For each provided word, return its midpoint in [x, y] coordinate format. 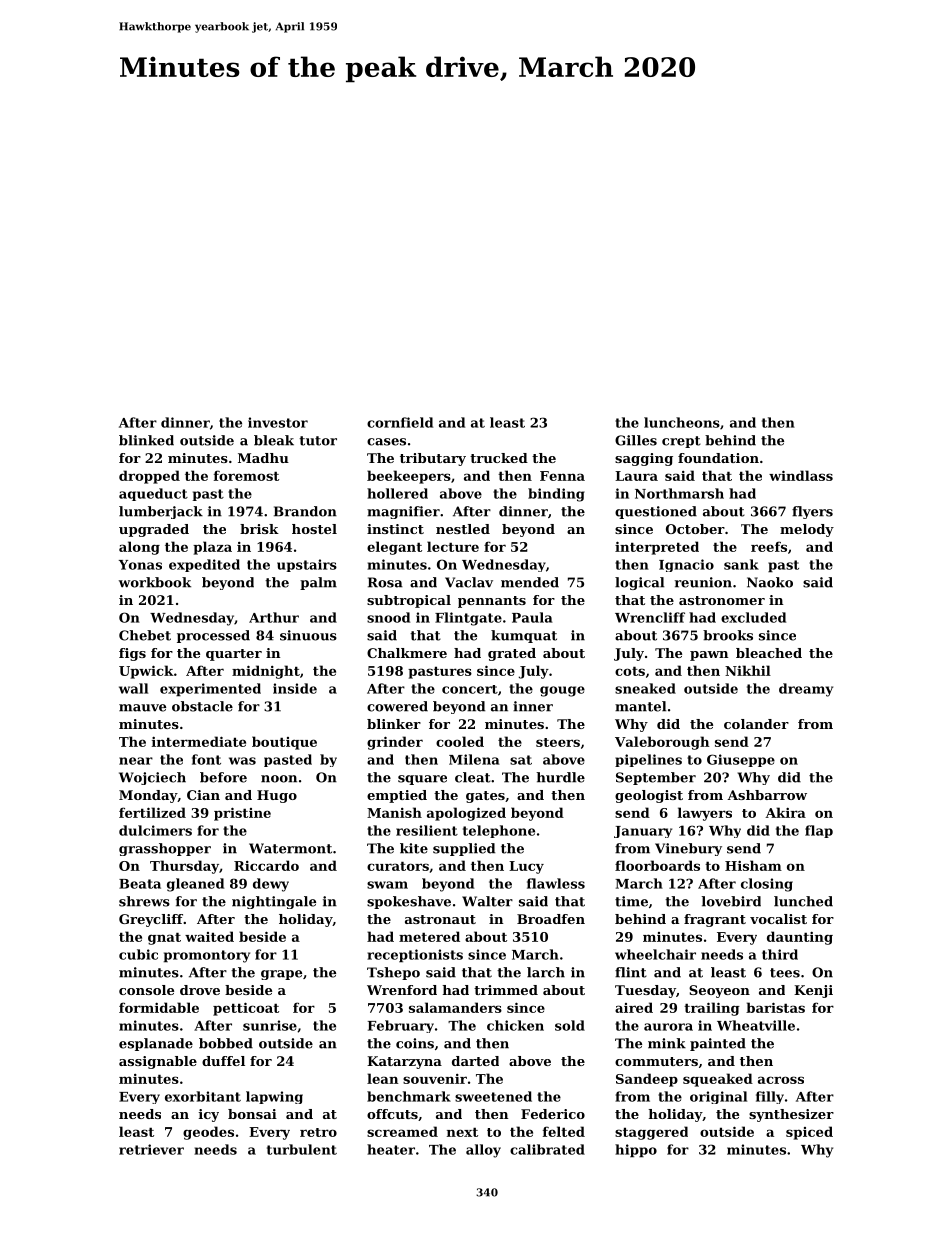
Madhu [263, 458]
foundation [718, 458]
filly [770, 1097]
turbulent [302, 1149]
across [781, 1080]
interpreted [657, 548]
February [401, 1026]
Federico [553, 1114]
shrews [144, 901]
